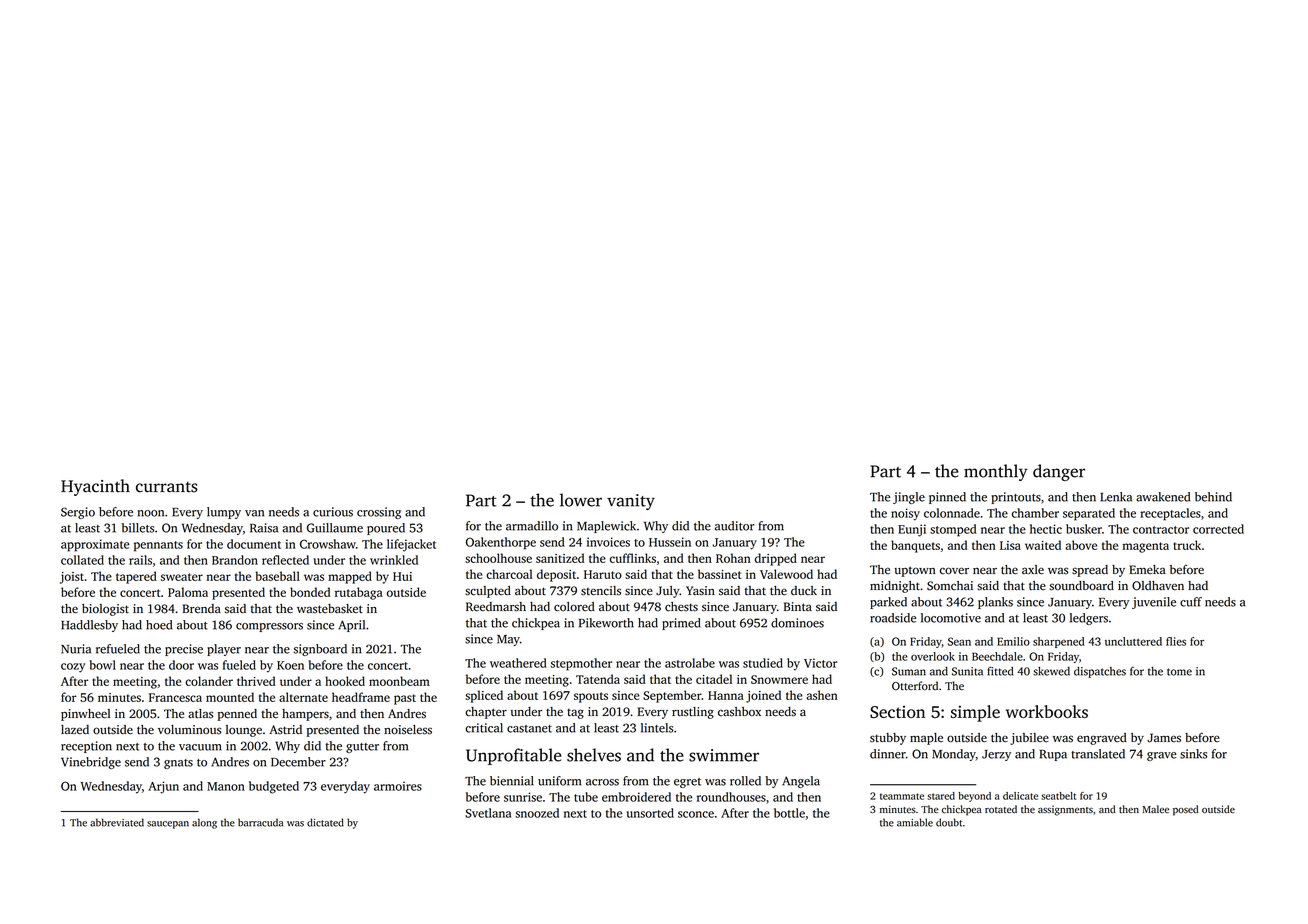  What do you see at coordinates (820, 663) in the document?
I see `Victor` at bounding box center [820, 663].
